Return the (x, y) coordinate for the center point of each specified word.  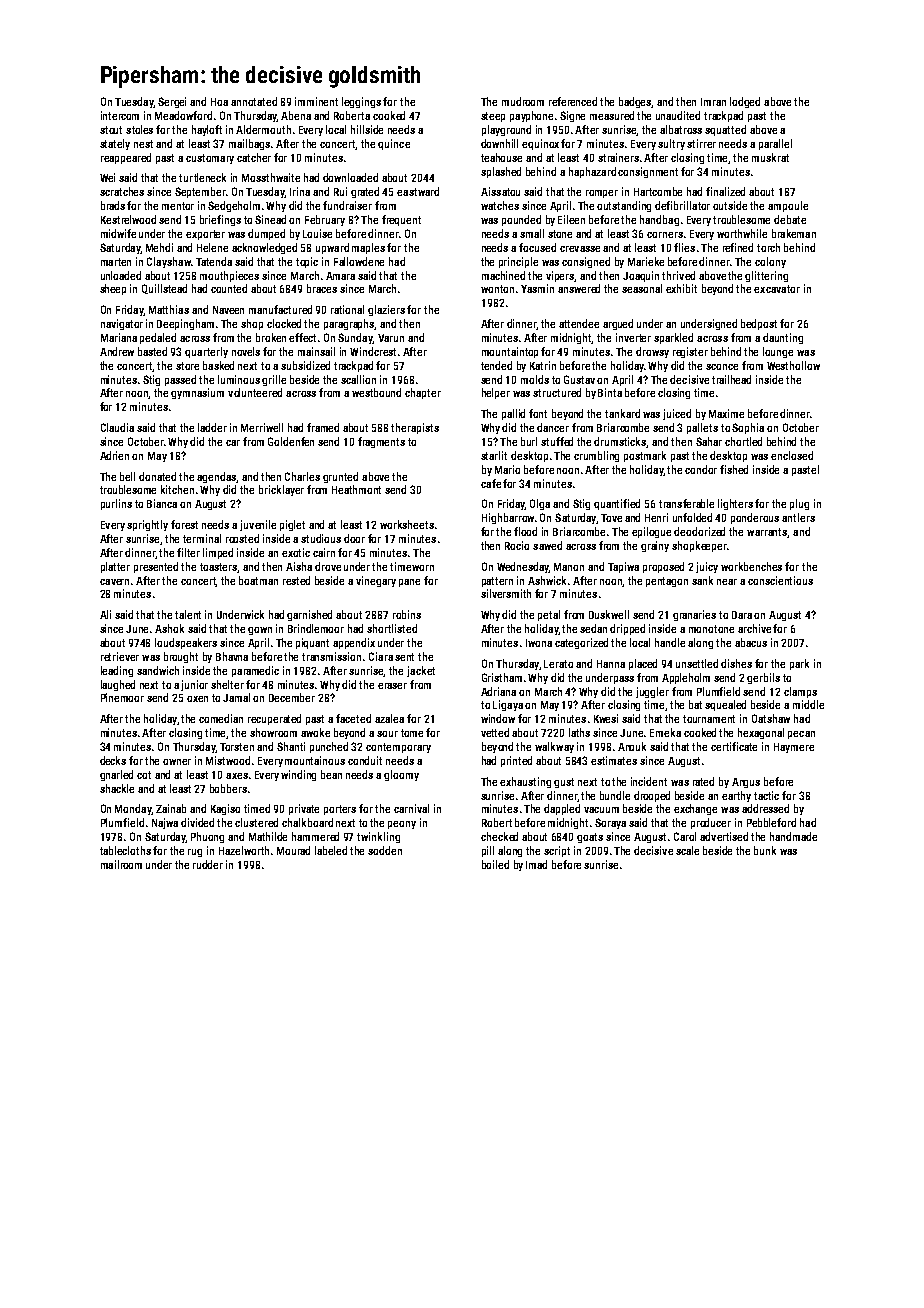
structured (557, 392)
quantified (617, 504)
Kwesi (606, 718)
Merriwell (262, 427)
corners (665, 235)
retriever (120, 656)
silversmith (506, 593)
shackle (117, 788)
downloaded (350, 177)
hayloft (207, 130)
